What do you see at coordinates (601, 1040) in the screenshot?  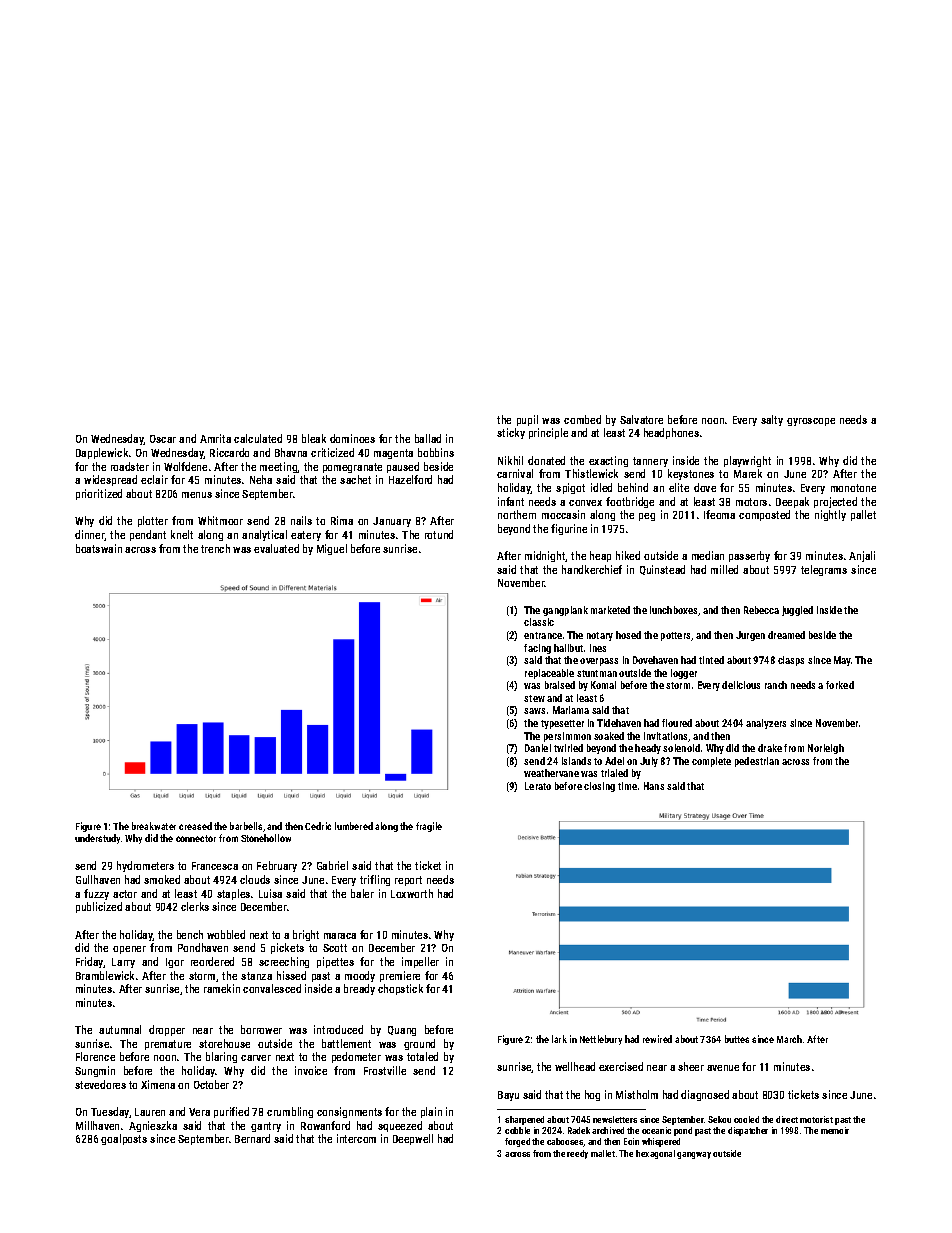 I see `Nettlebury` at bounding box center [601, 1040].
